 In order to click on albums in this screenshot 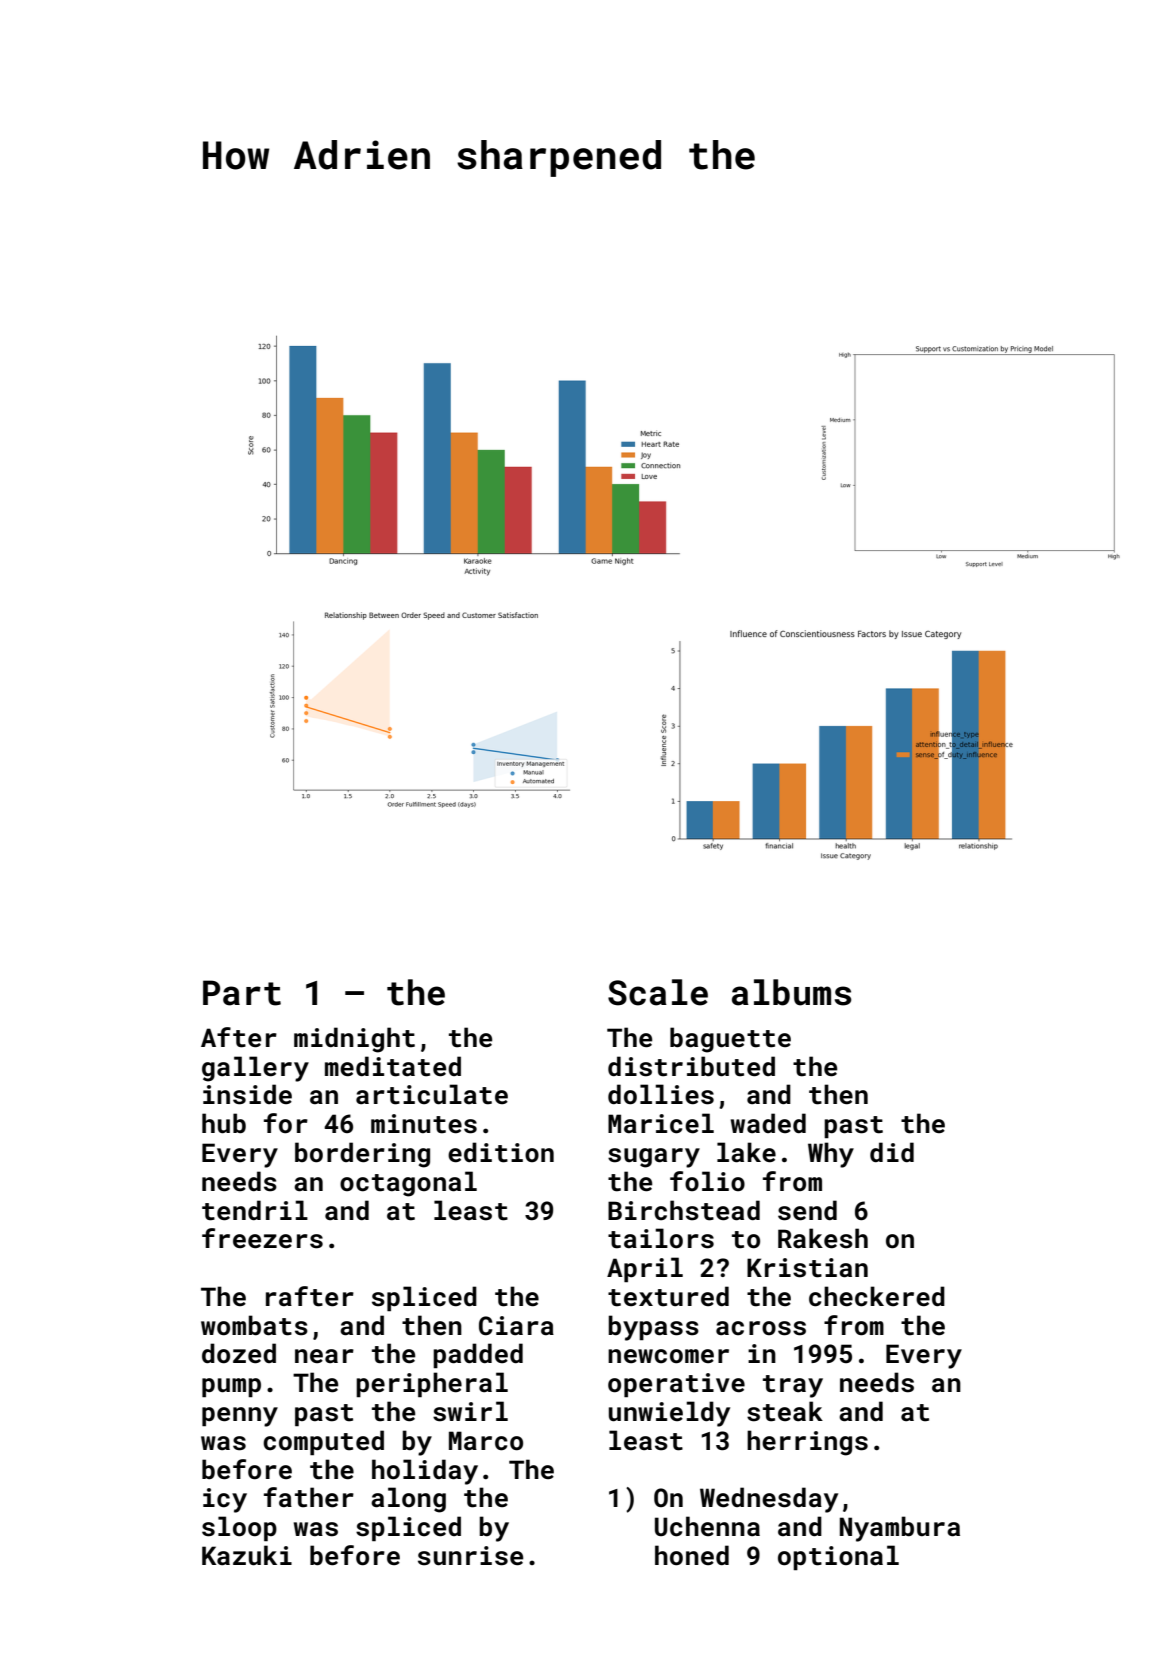, I will do `click(791, 992)`.
